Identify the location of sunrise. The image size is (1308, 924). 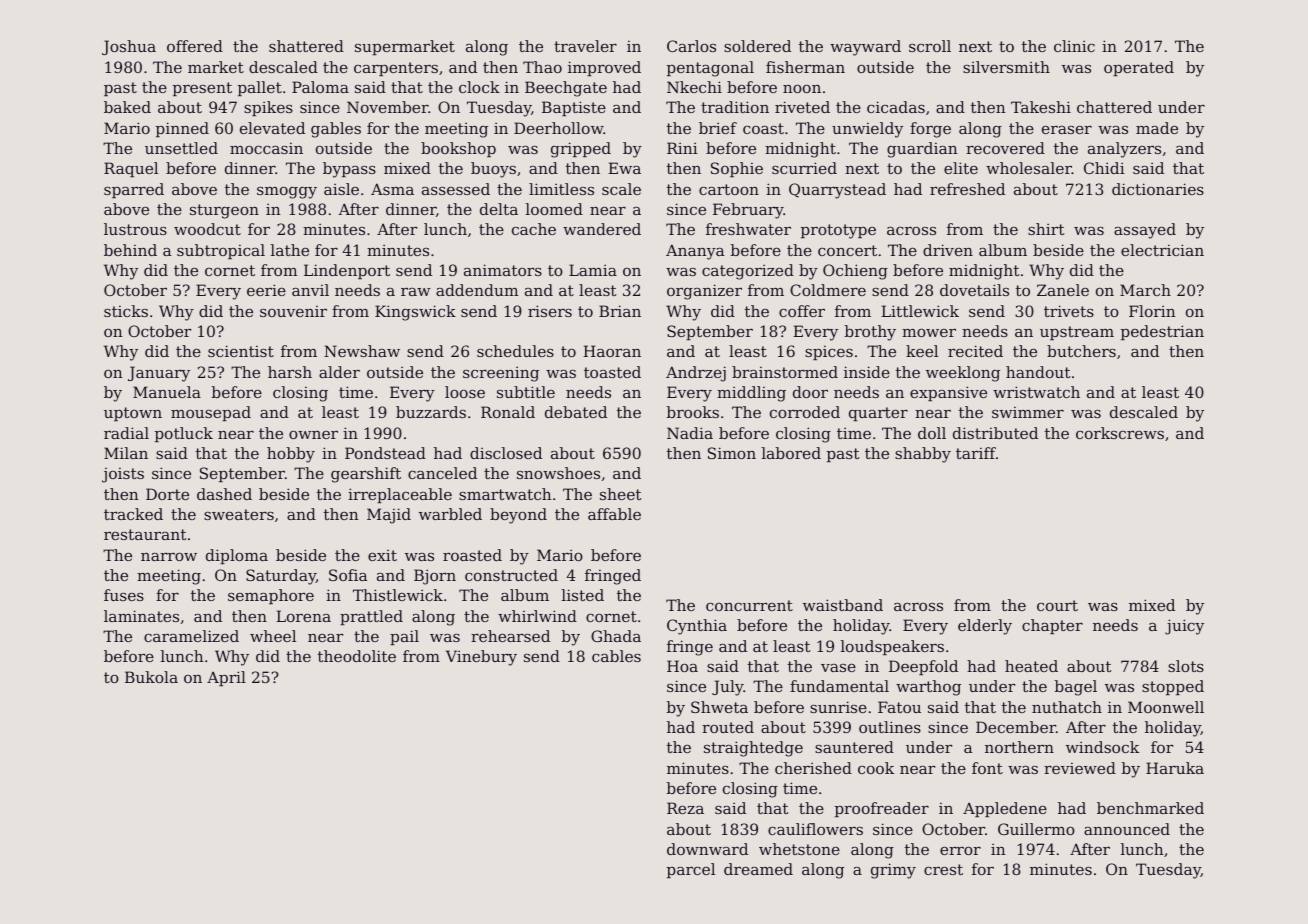
(838, 707).
